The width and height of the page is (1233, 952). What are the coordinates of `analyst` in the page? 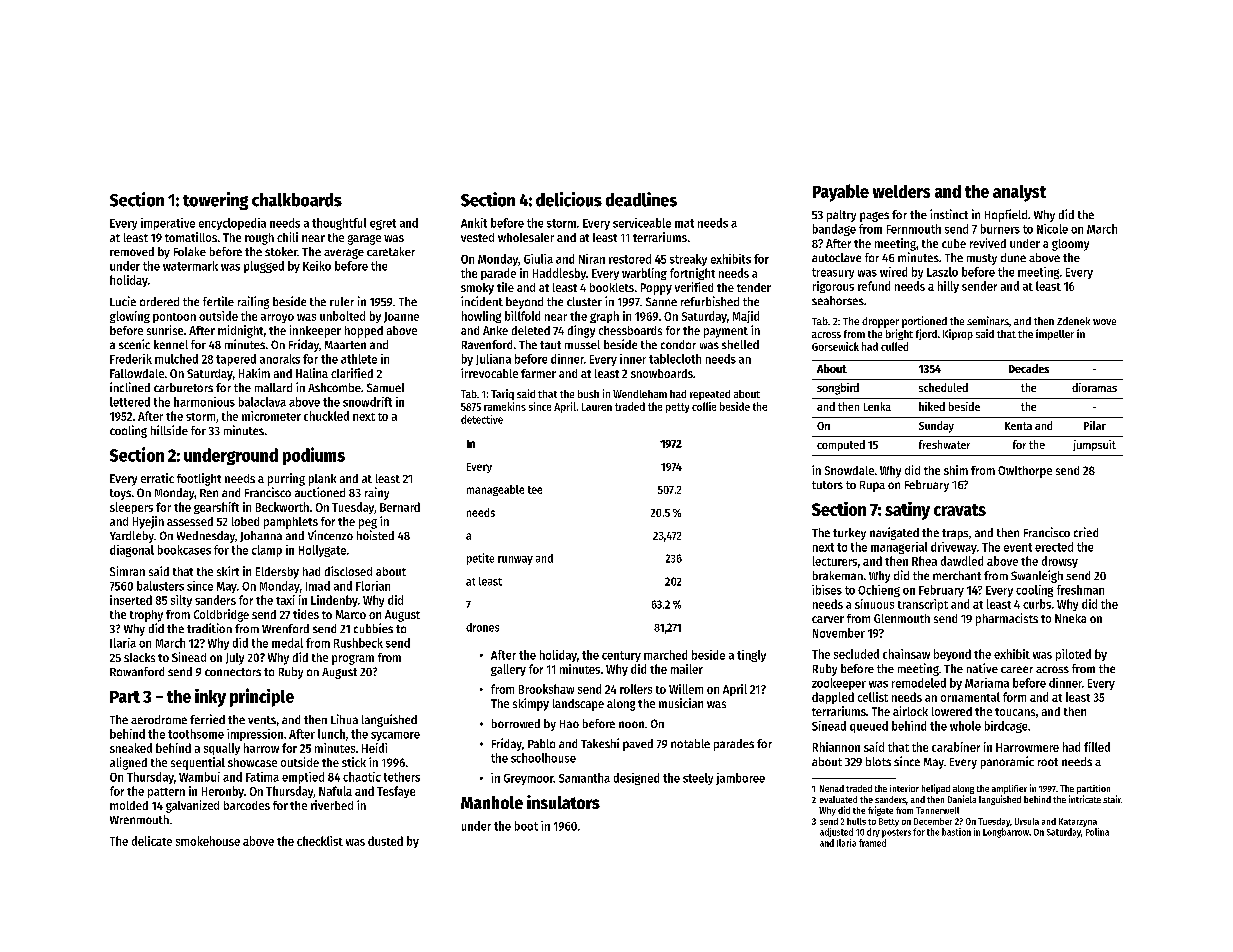 It's located at (1019, 193).
